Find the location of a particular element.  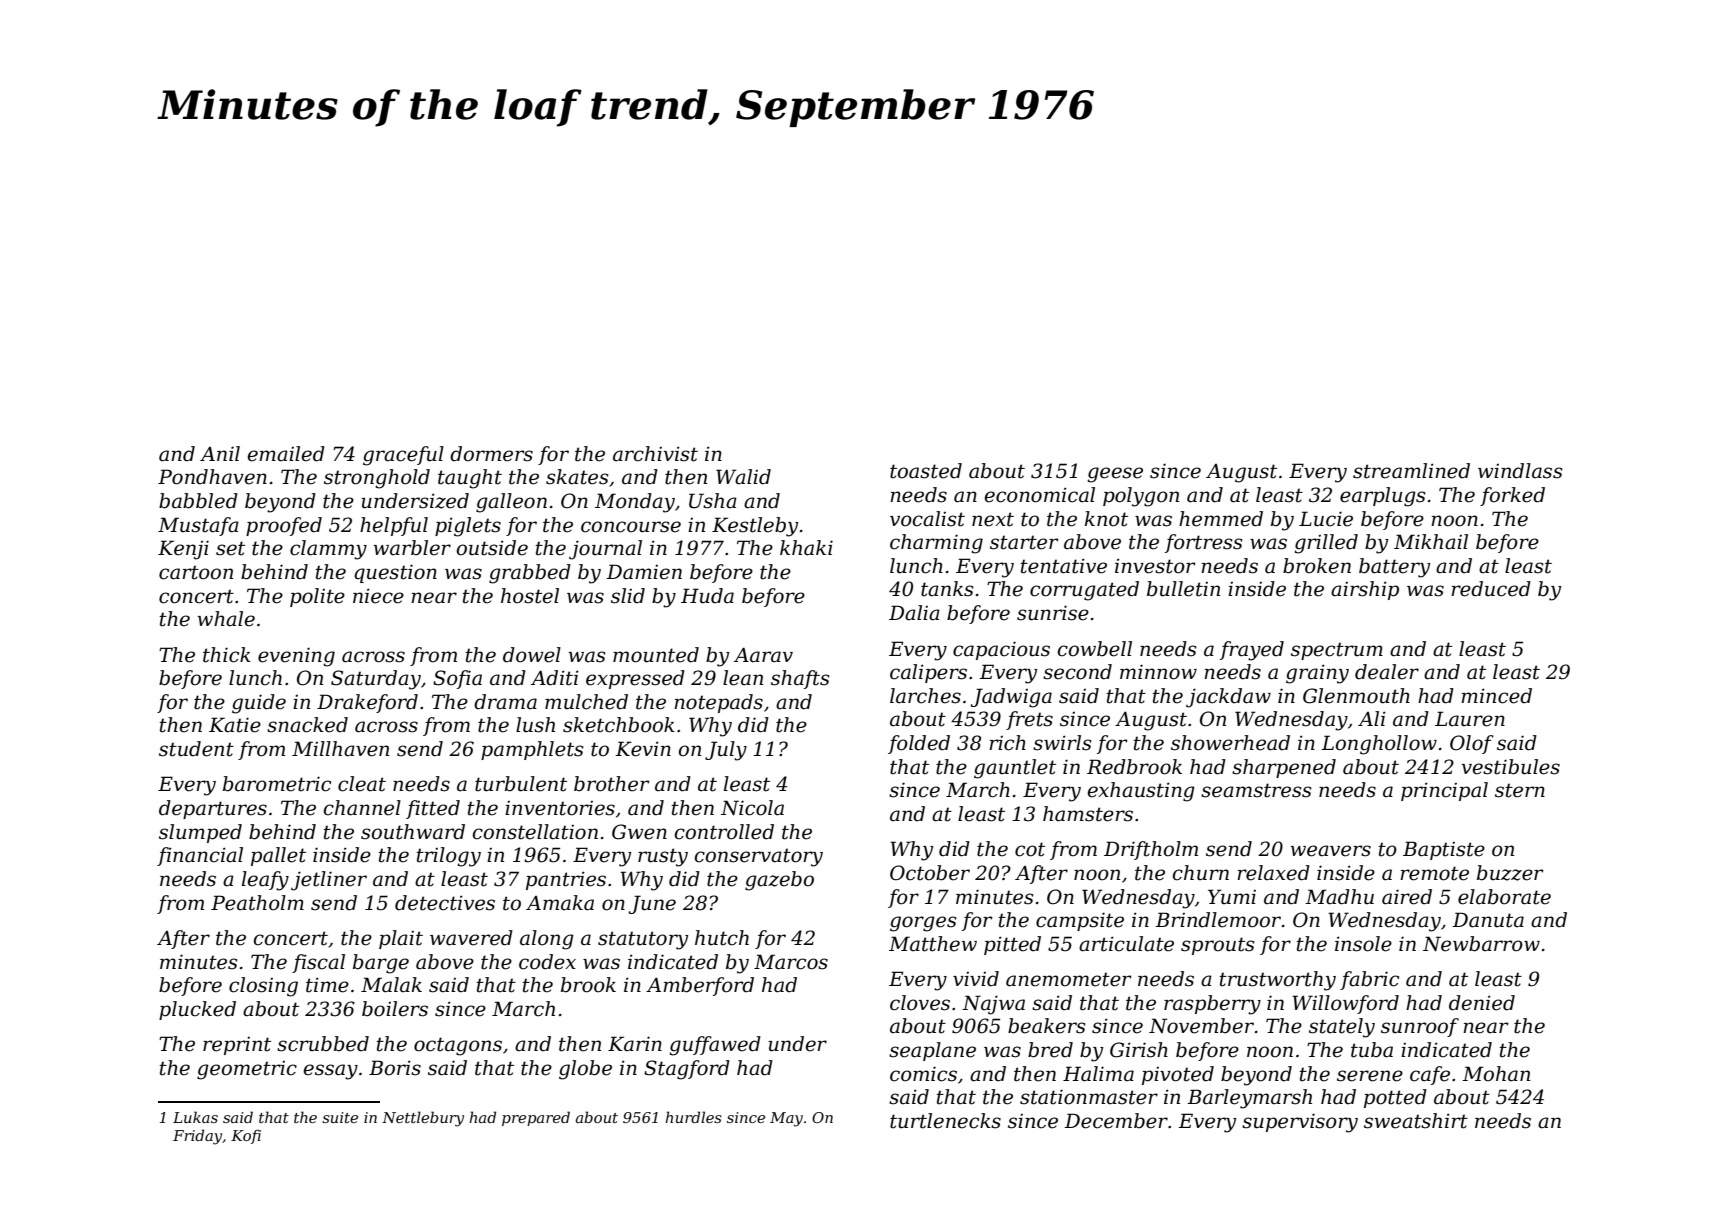

Boris is located at coordinates (395, 1068).
